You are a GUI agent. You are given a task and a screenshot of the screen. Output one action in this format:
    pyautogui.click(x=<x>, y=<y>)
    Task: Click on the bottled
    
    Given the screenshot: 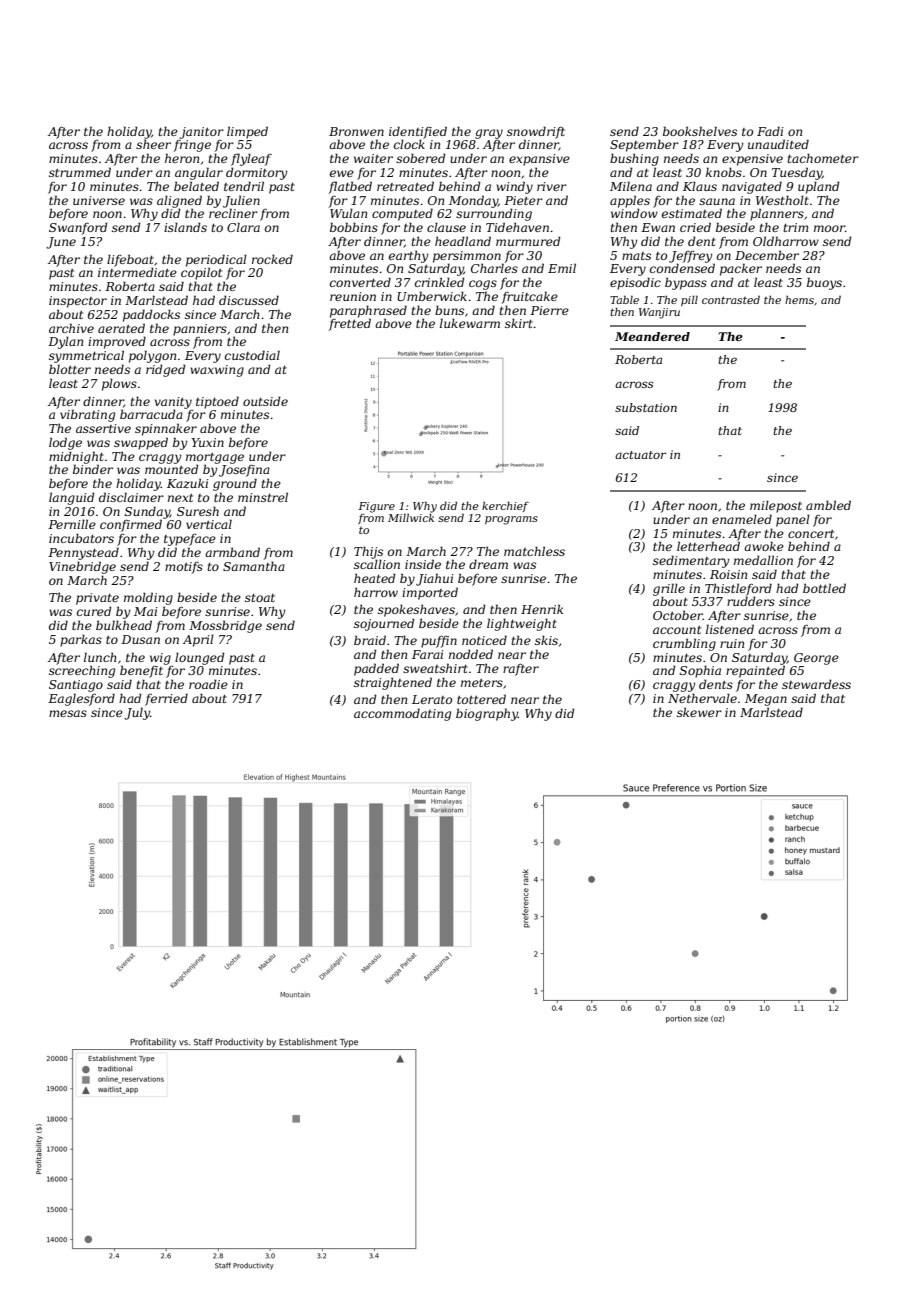 What is the action you would take?
    pyautogui.click(x=824, y=588)
